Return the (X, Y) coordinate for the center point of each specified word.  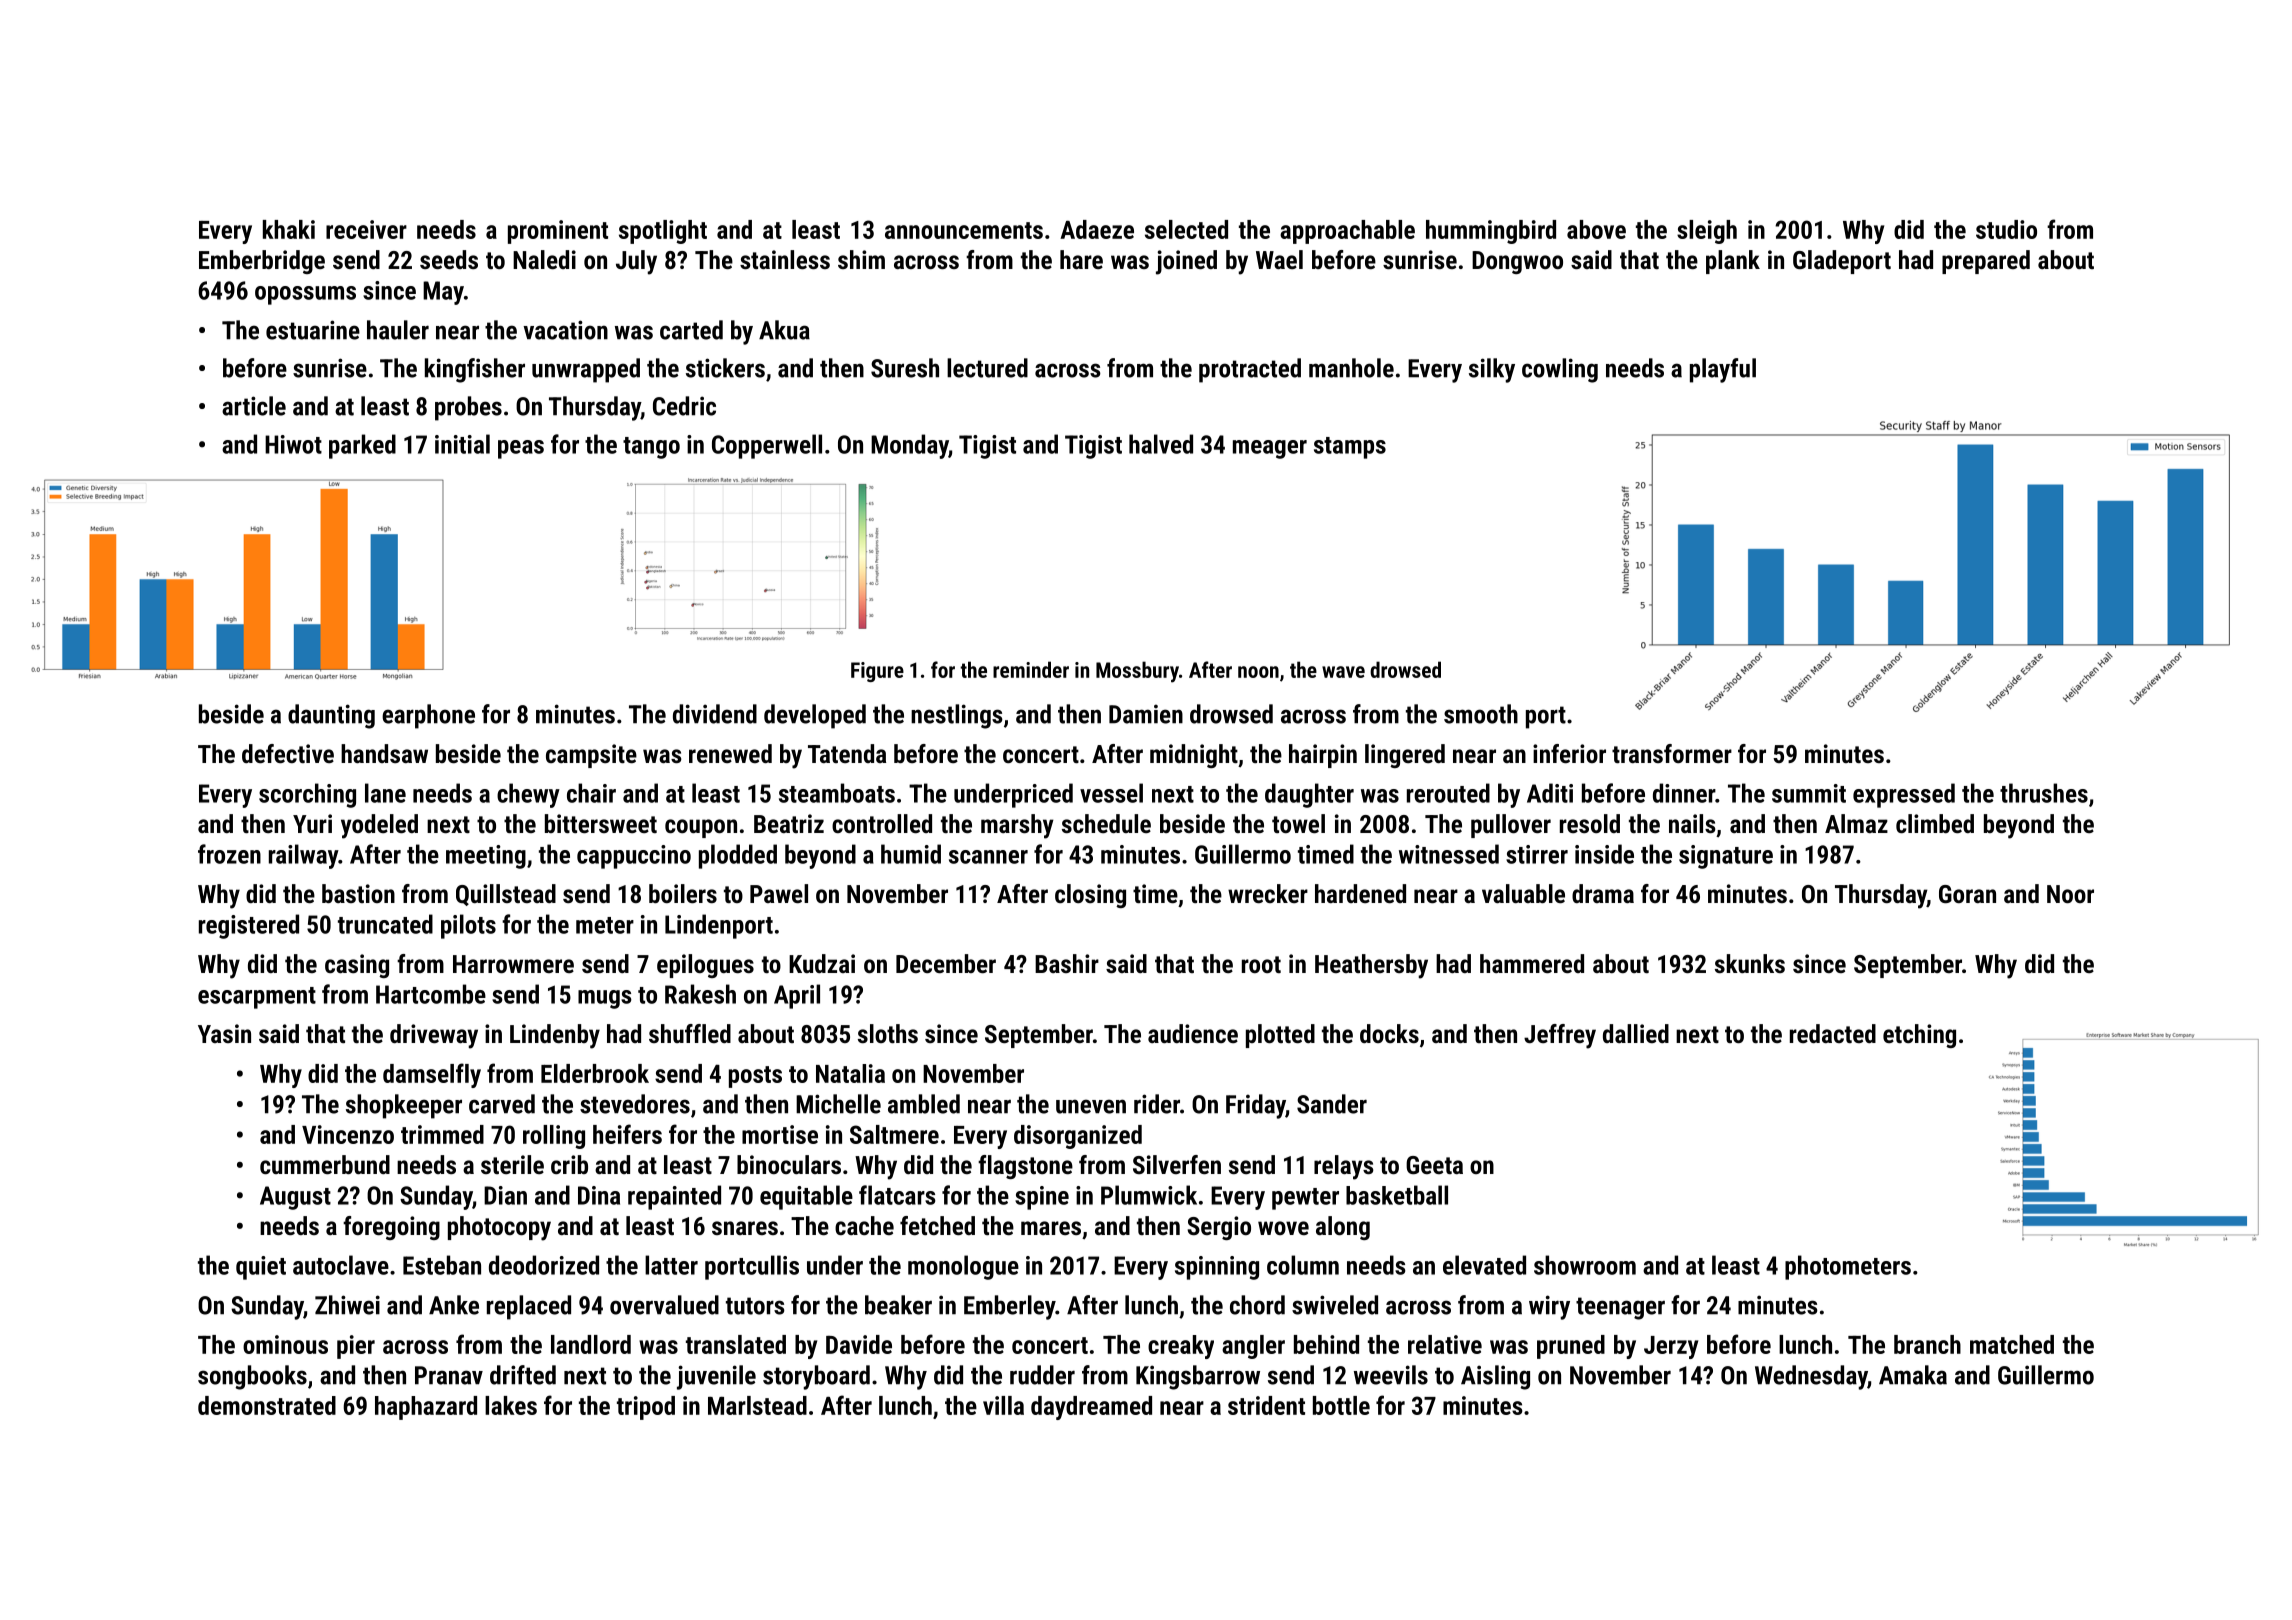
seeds (449, 259)
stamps (1350, 448)
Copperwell (767, 446)
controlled (882, 823)
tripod (646, 1408)
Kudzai (822, 963)
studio (2006, 229)
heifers (627, 1134)
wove (1283, 1228)
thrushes (2044, 793)
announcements (964, 230)
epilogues (705, 966)
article (254, 406)
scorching (307, 795)
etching (1919, 1036)
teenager (1620, 1308)
